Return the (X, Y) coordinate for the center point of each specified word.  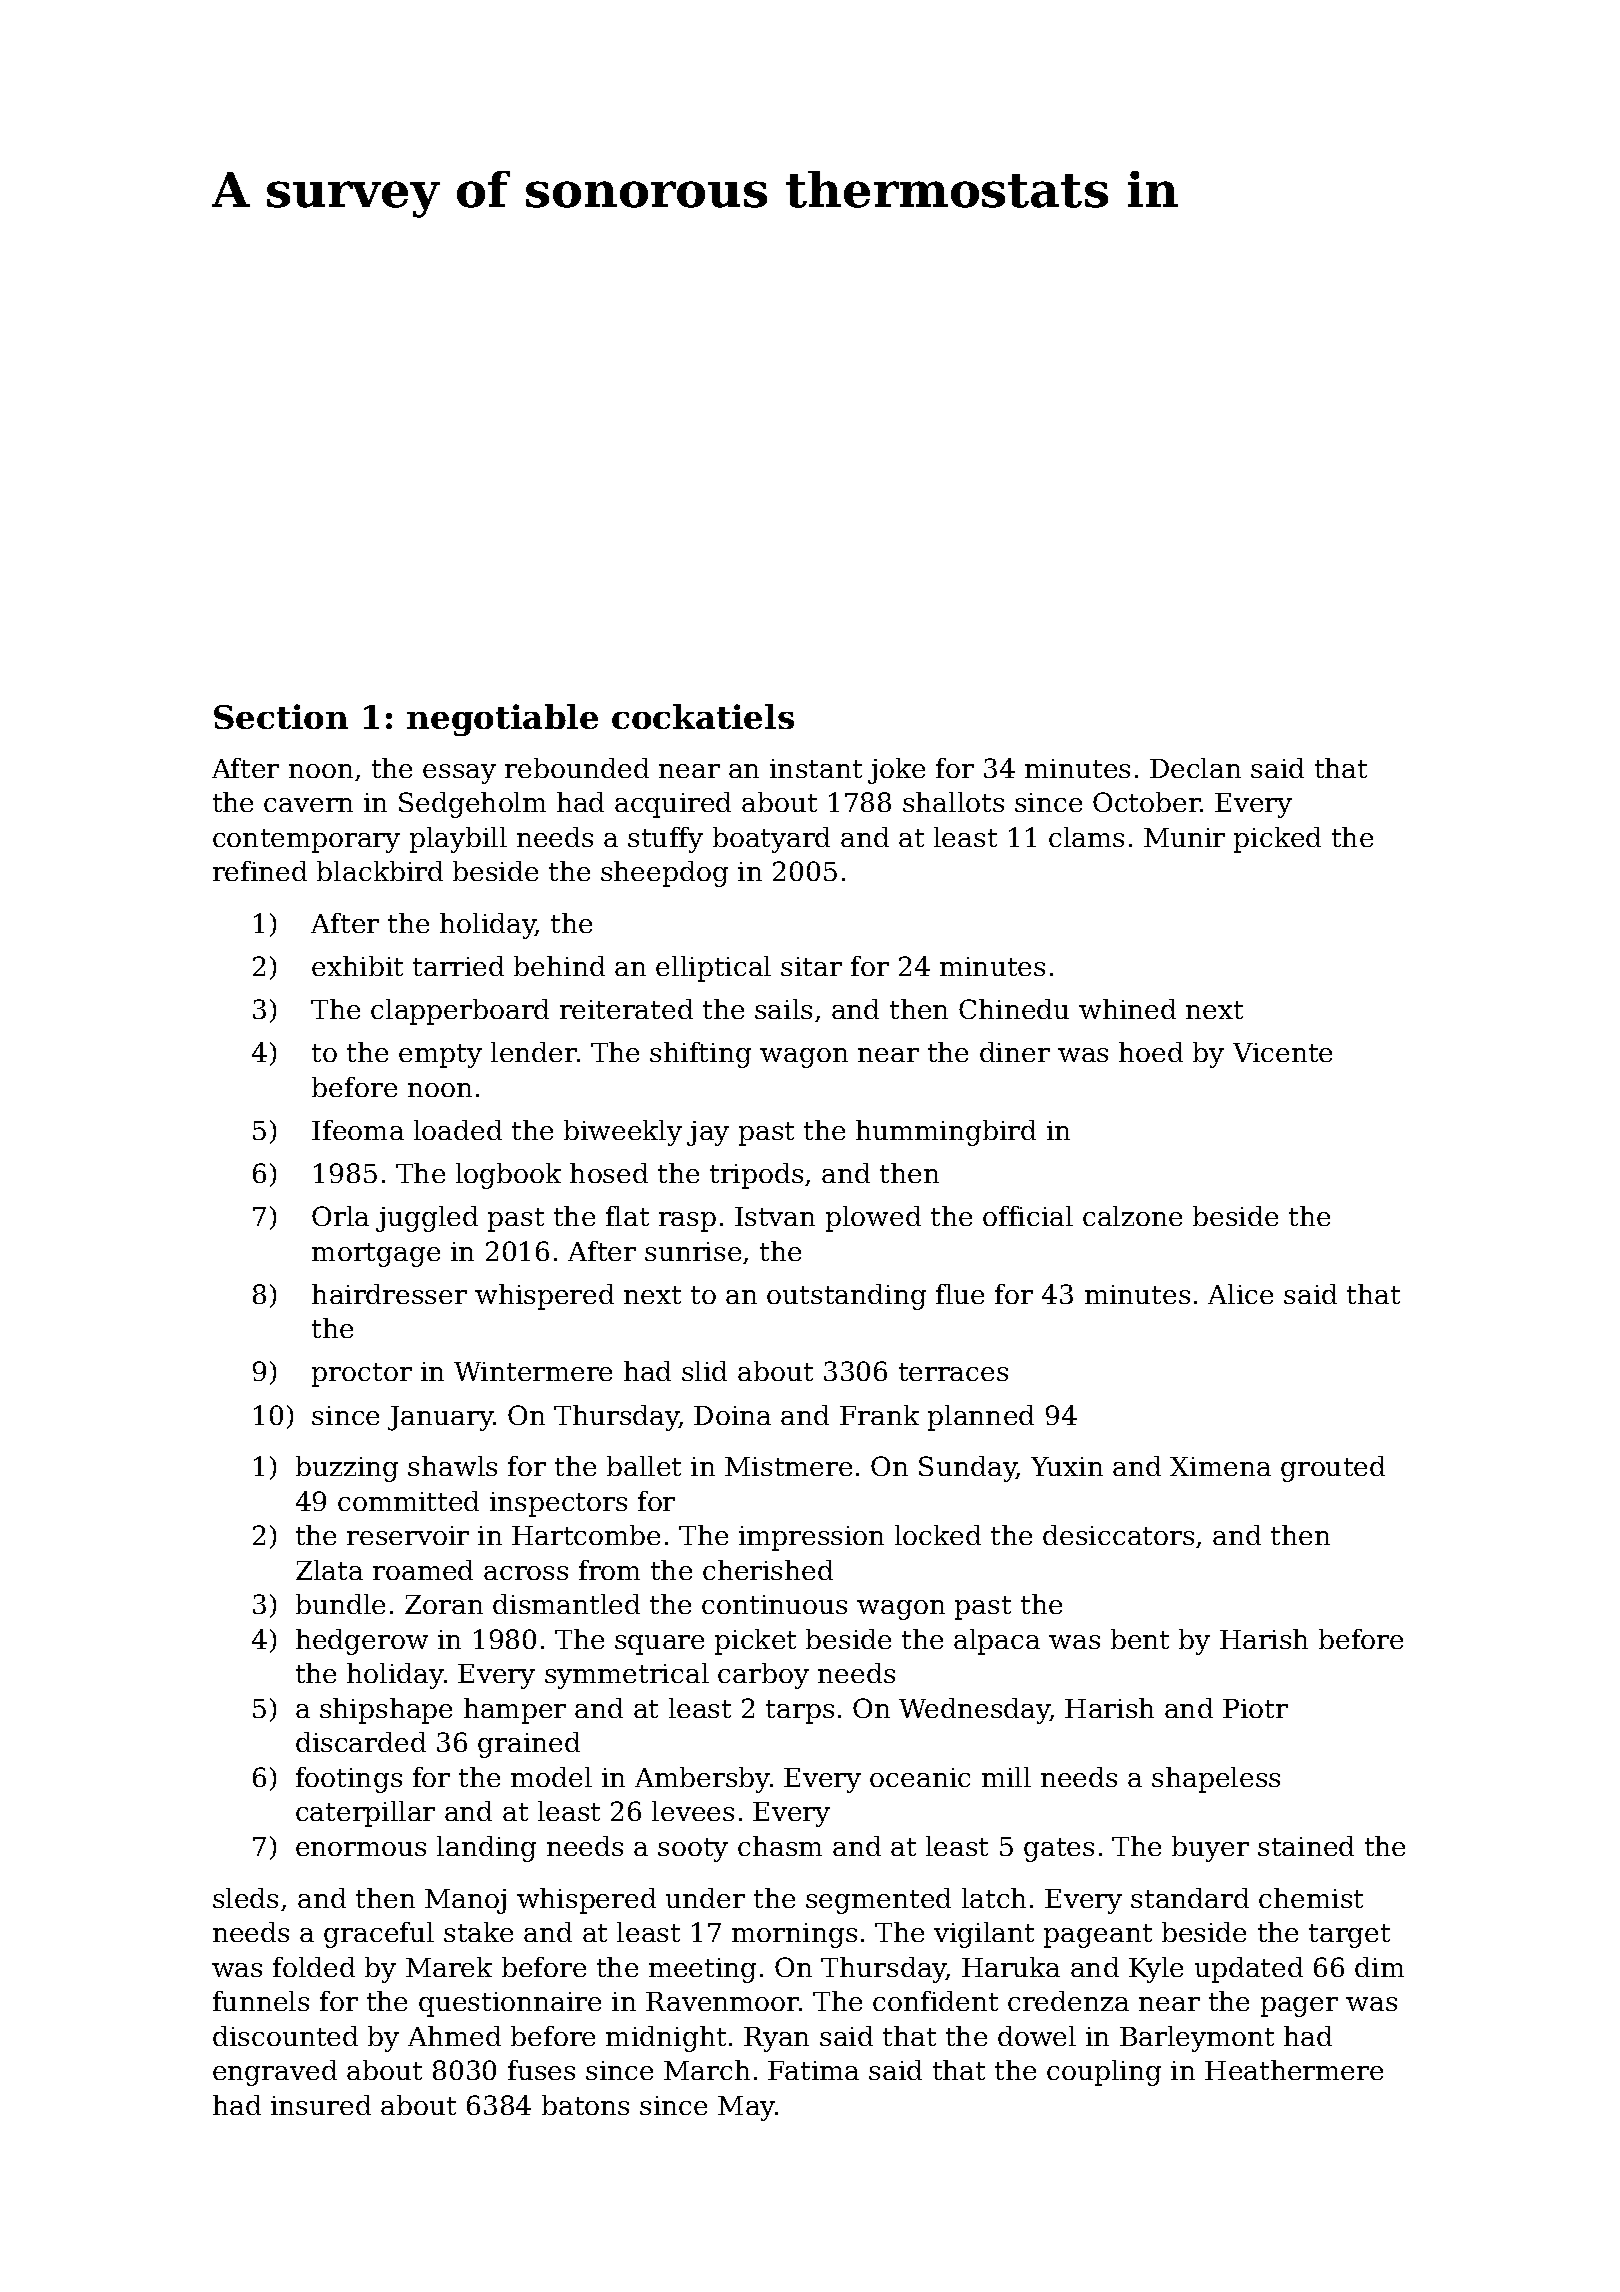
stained (1306, 1846)
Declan (1195, 768)
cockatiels (703, 716)
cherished (768, 1570)
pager (1299, 2007)
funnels (261, 2001)
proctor (362, 1375)
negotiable (502, 720)
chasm (780, 1846)
